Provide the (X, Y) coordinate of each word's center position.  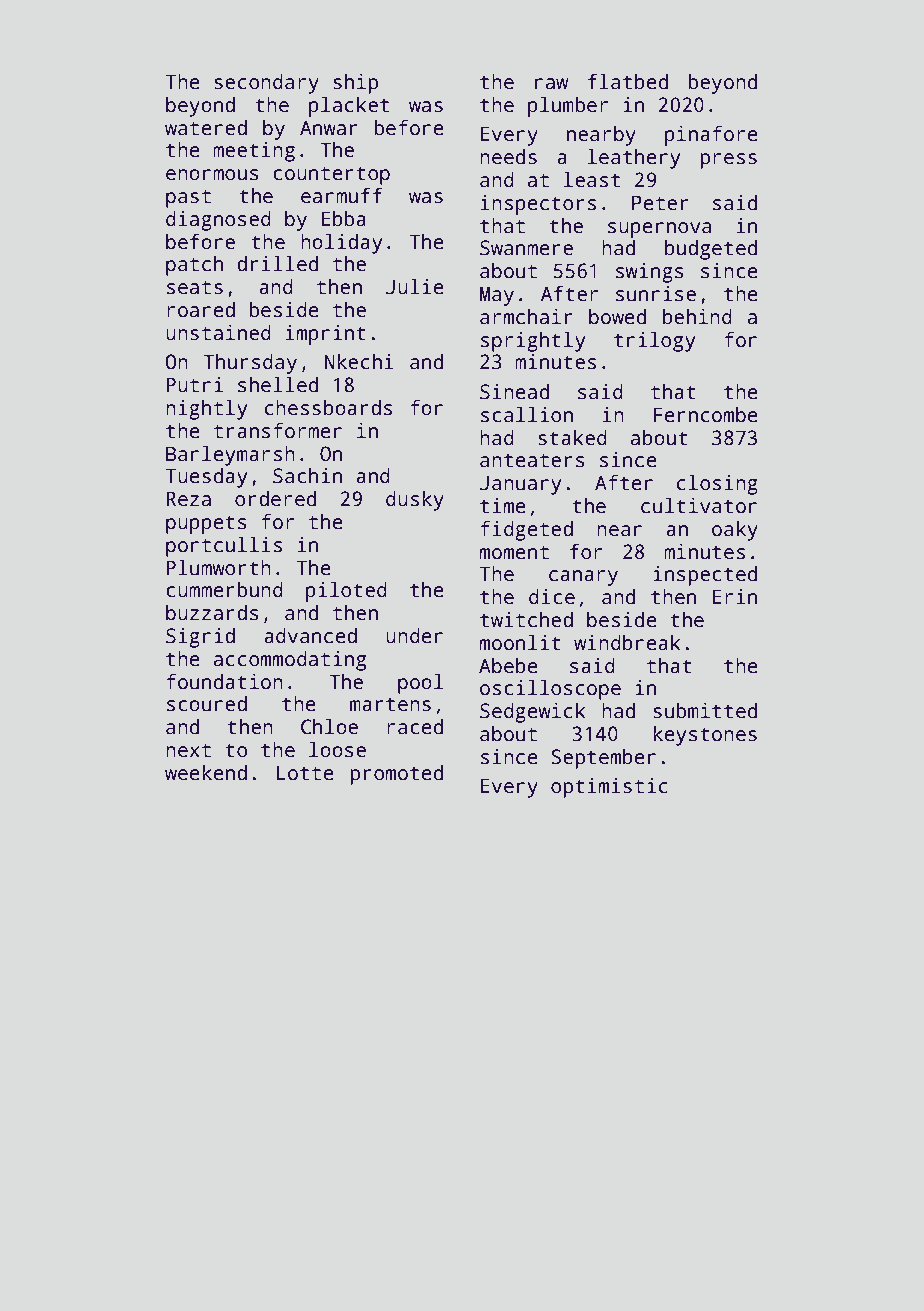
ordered (275, 499)
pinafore (711, 136)
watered (206, 128)
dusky (415, 501)
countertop (331, 175)
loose (337, 750)
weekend (206, 773)
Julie (415, 287)
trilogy (654, 342)
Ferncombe (706, 415)
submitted (705, 711)
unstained (218, 333)
